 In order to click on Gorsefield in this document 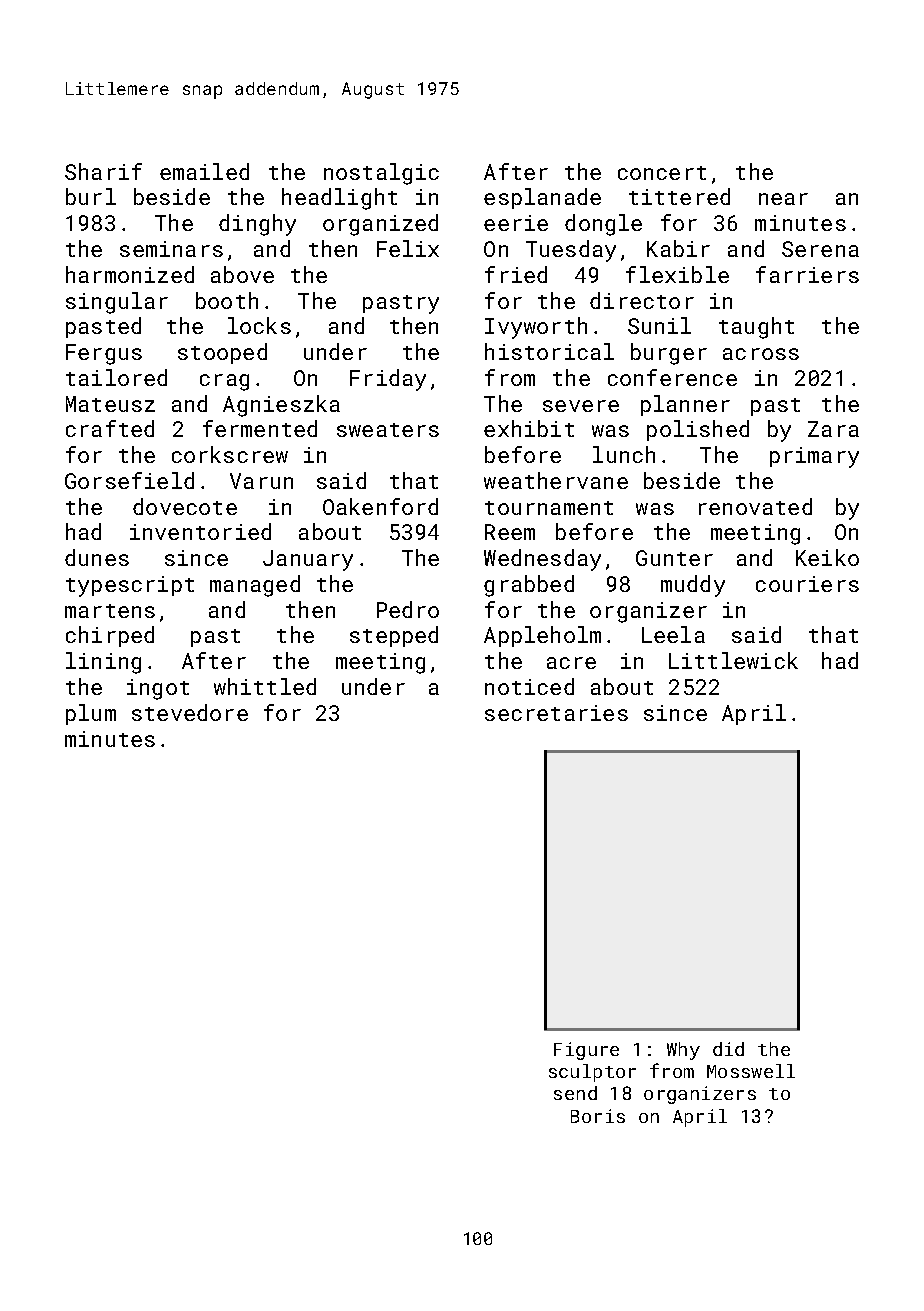, I will do `click(129, 480)`.
